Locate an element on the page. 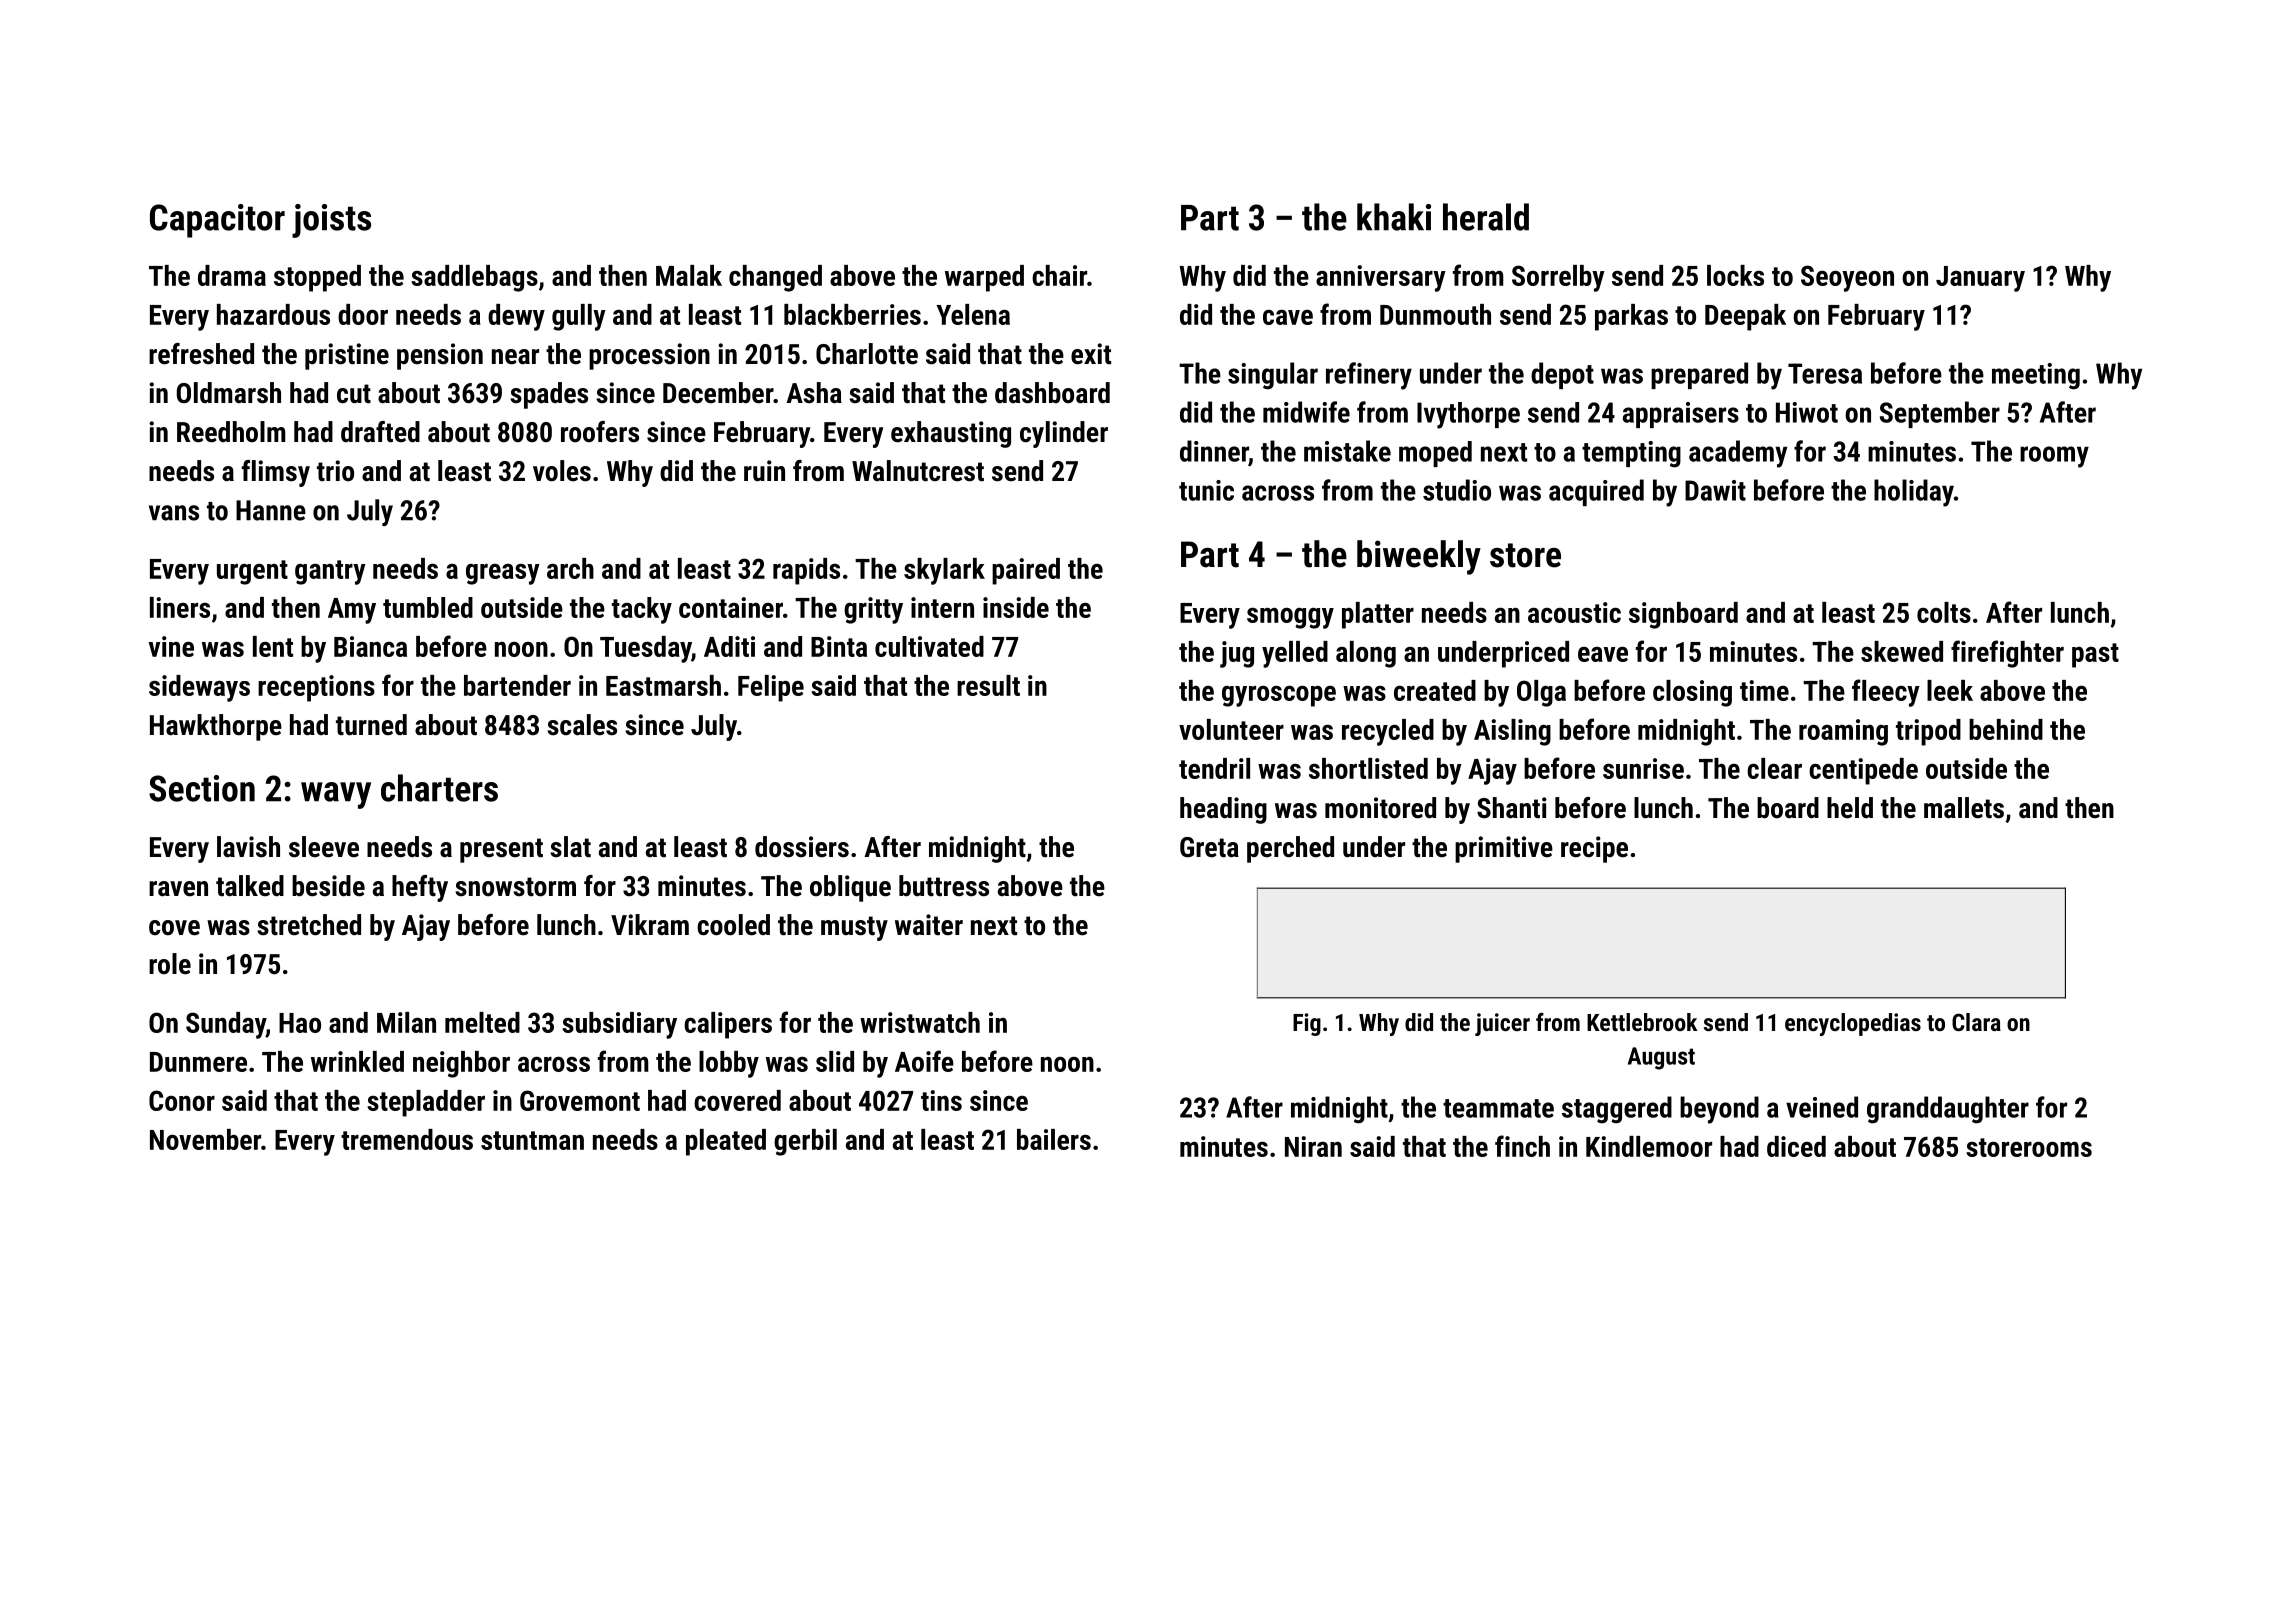 Image resolution: width=2292 pixels, height=1620 pixels. chair is located at coordinates (1059, 275).
